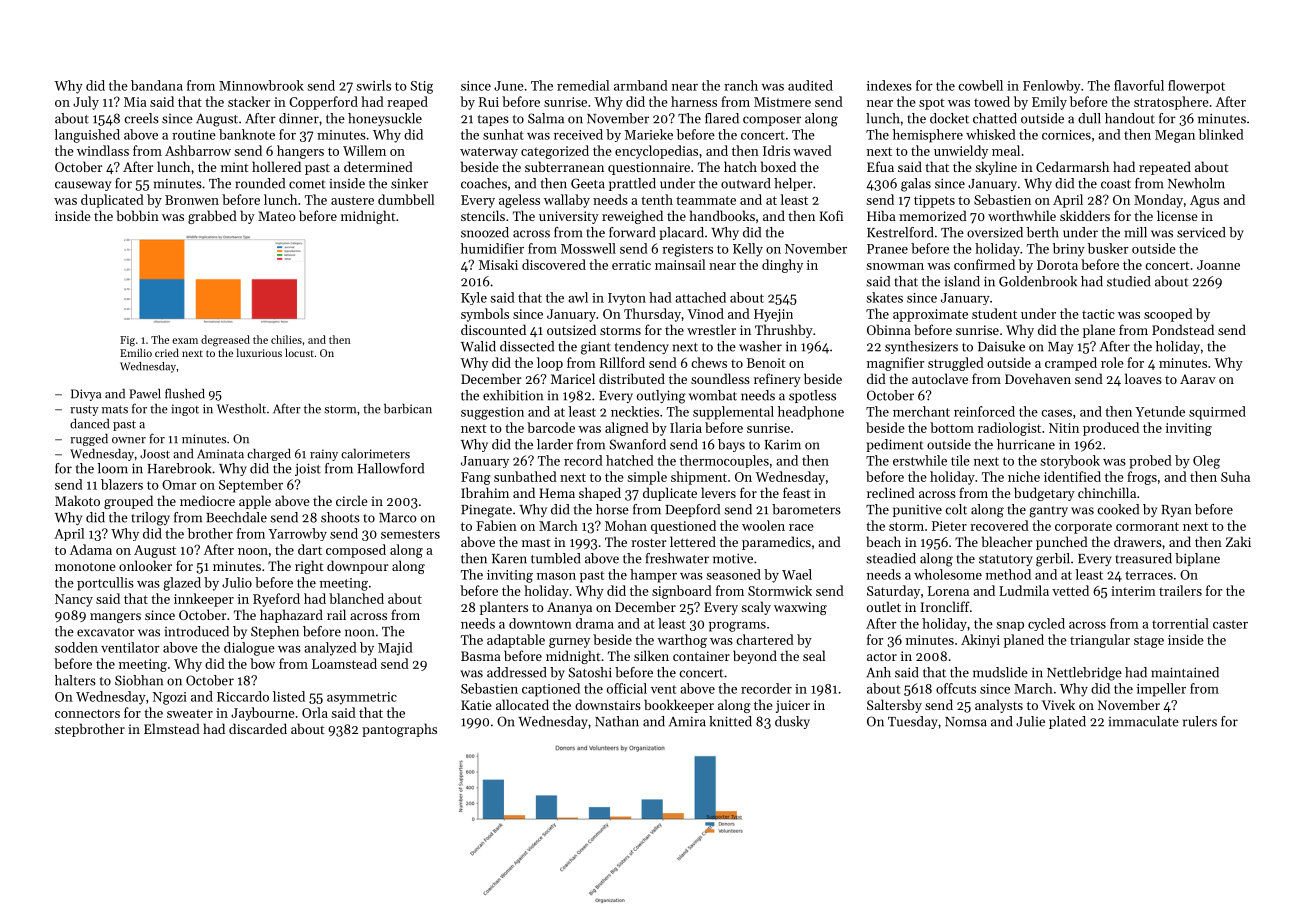 Image resolution: width=1308 pixels, height=924 pixels. Describe the element at coordinates (555, 444) in the screenshot. I see `larder` at that location.
